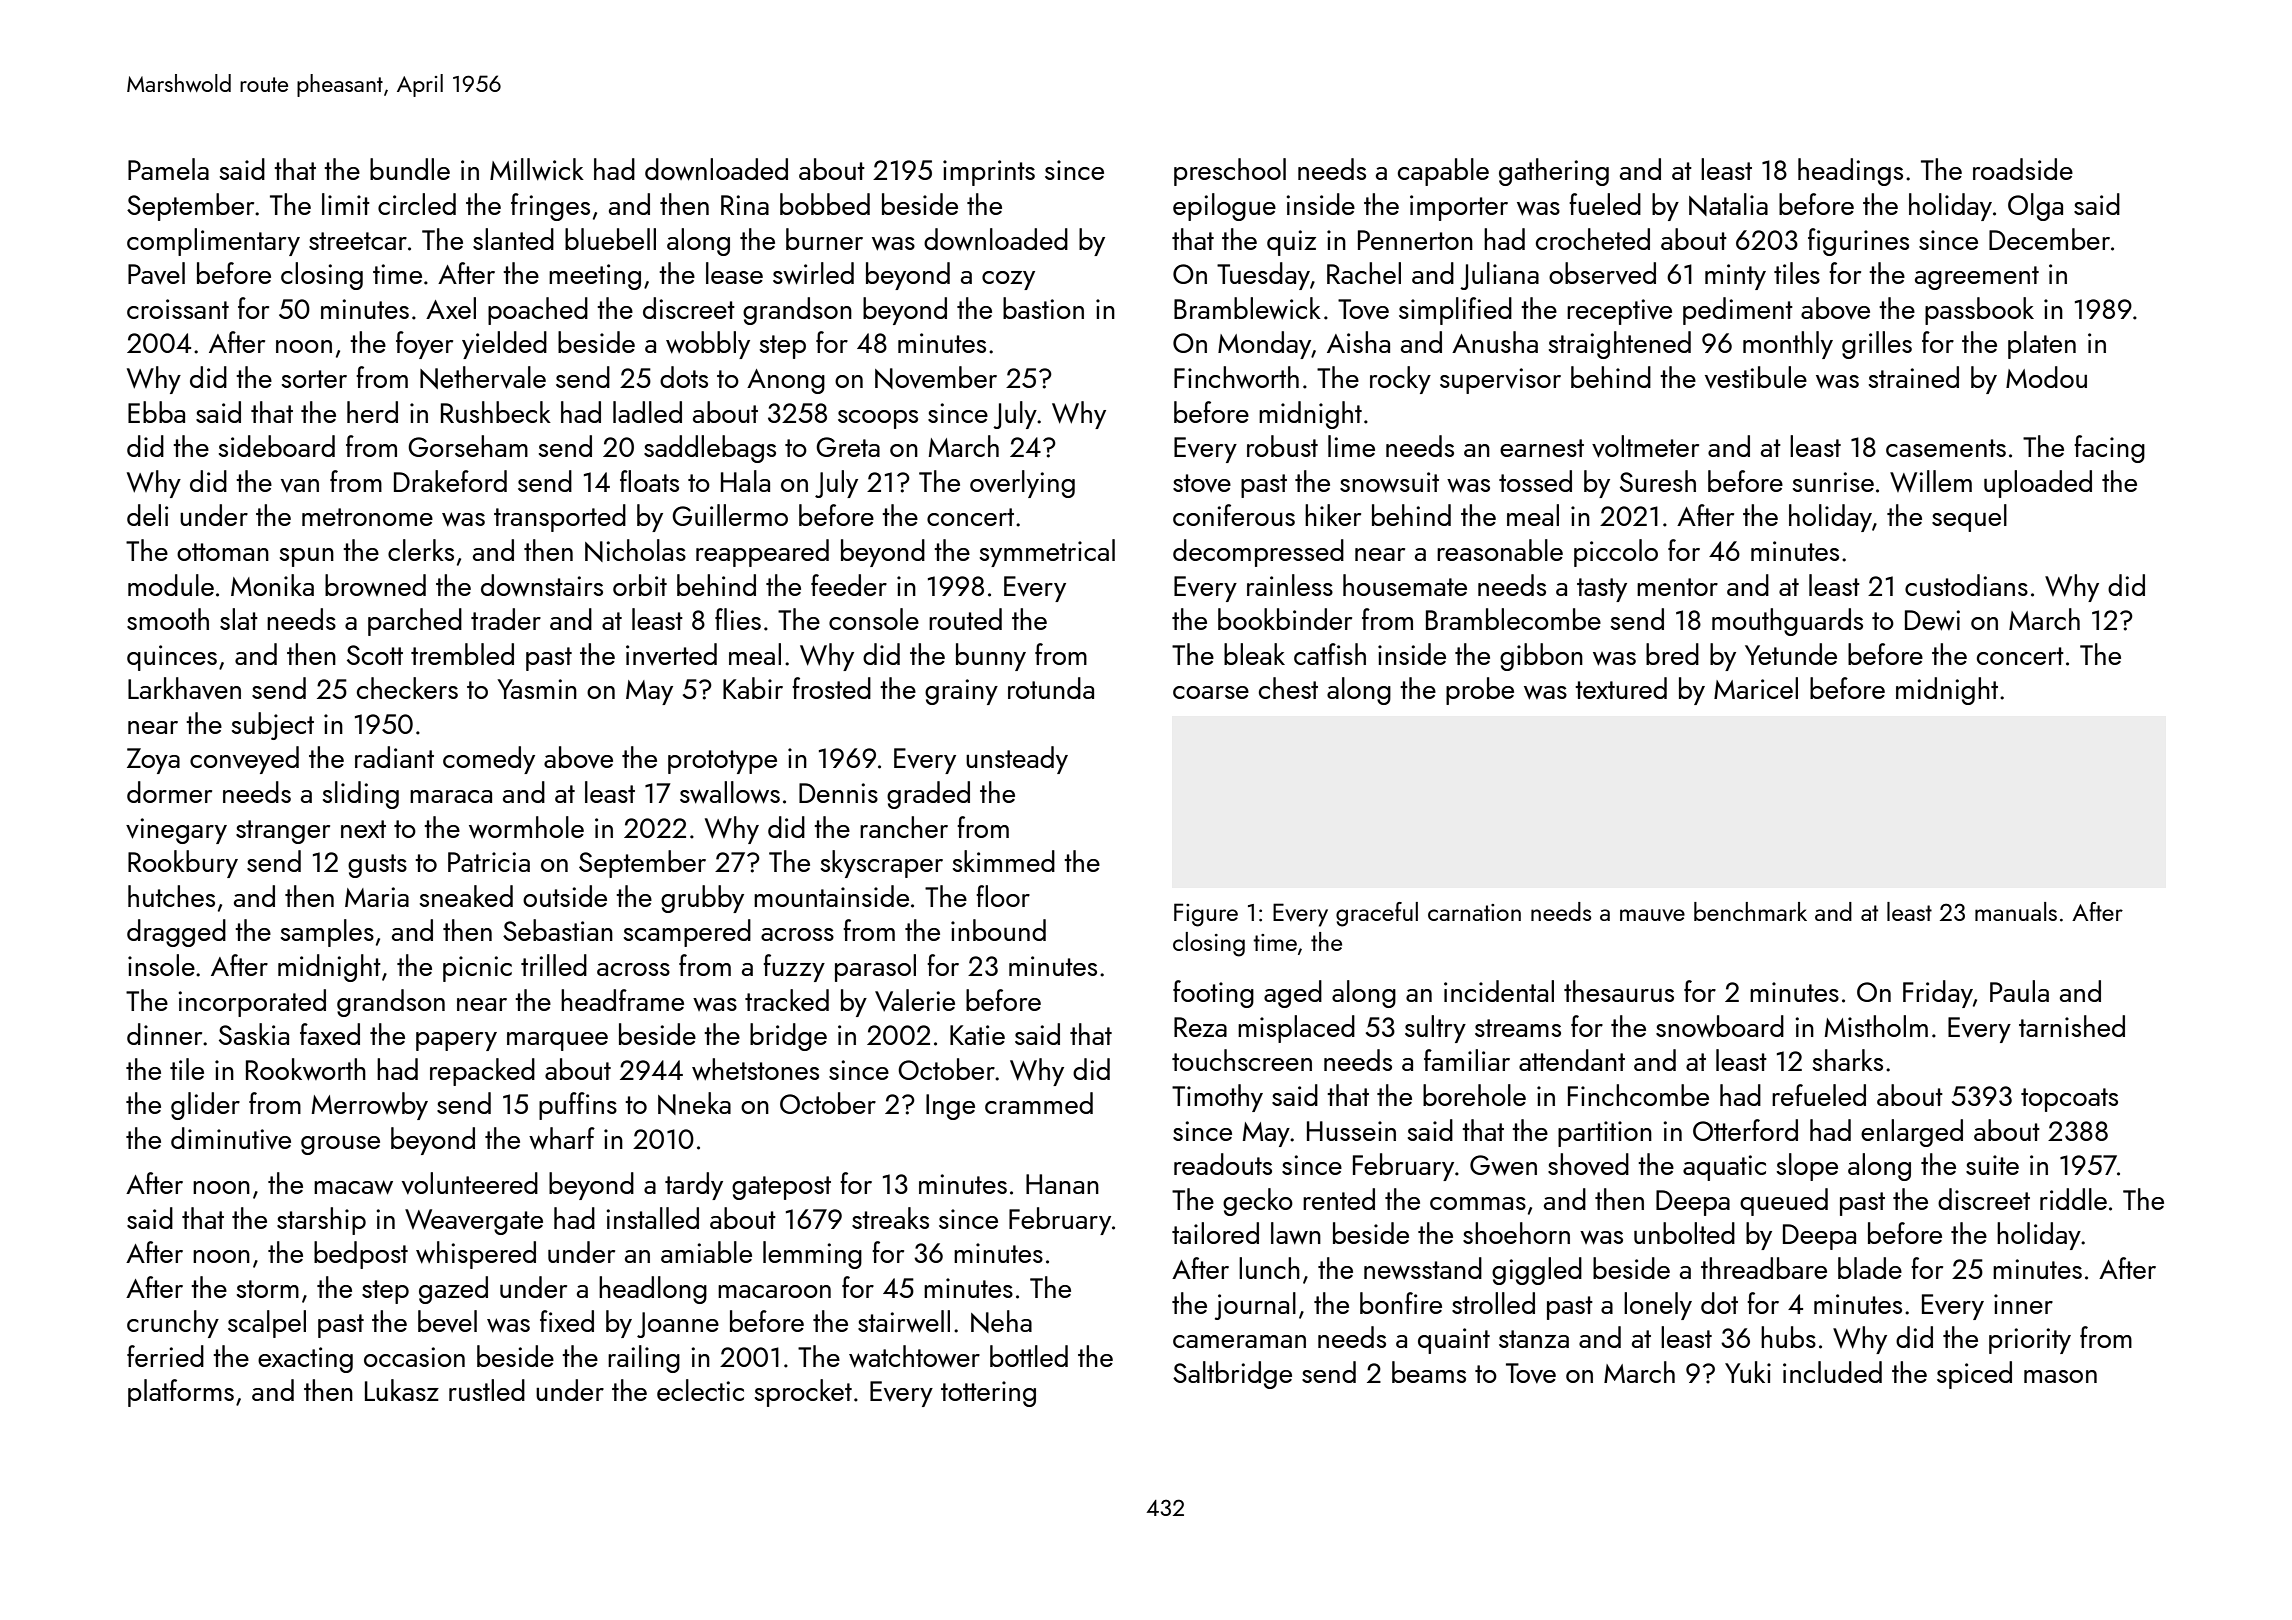 The height and width of the image is (1620, 2292). What do you see at coordinates (1969, 518) in the image?
I see `sequel` at bounding box center [1969, 518].
